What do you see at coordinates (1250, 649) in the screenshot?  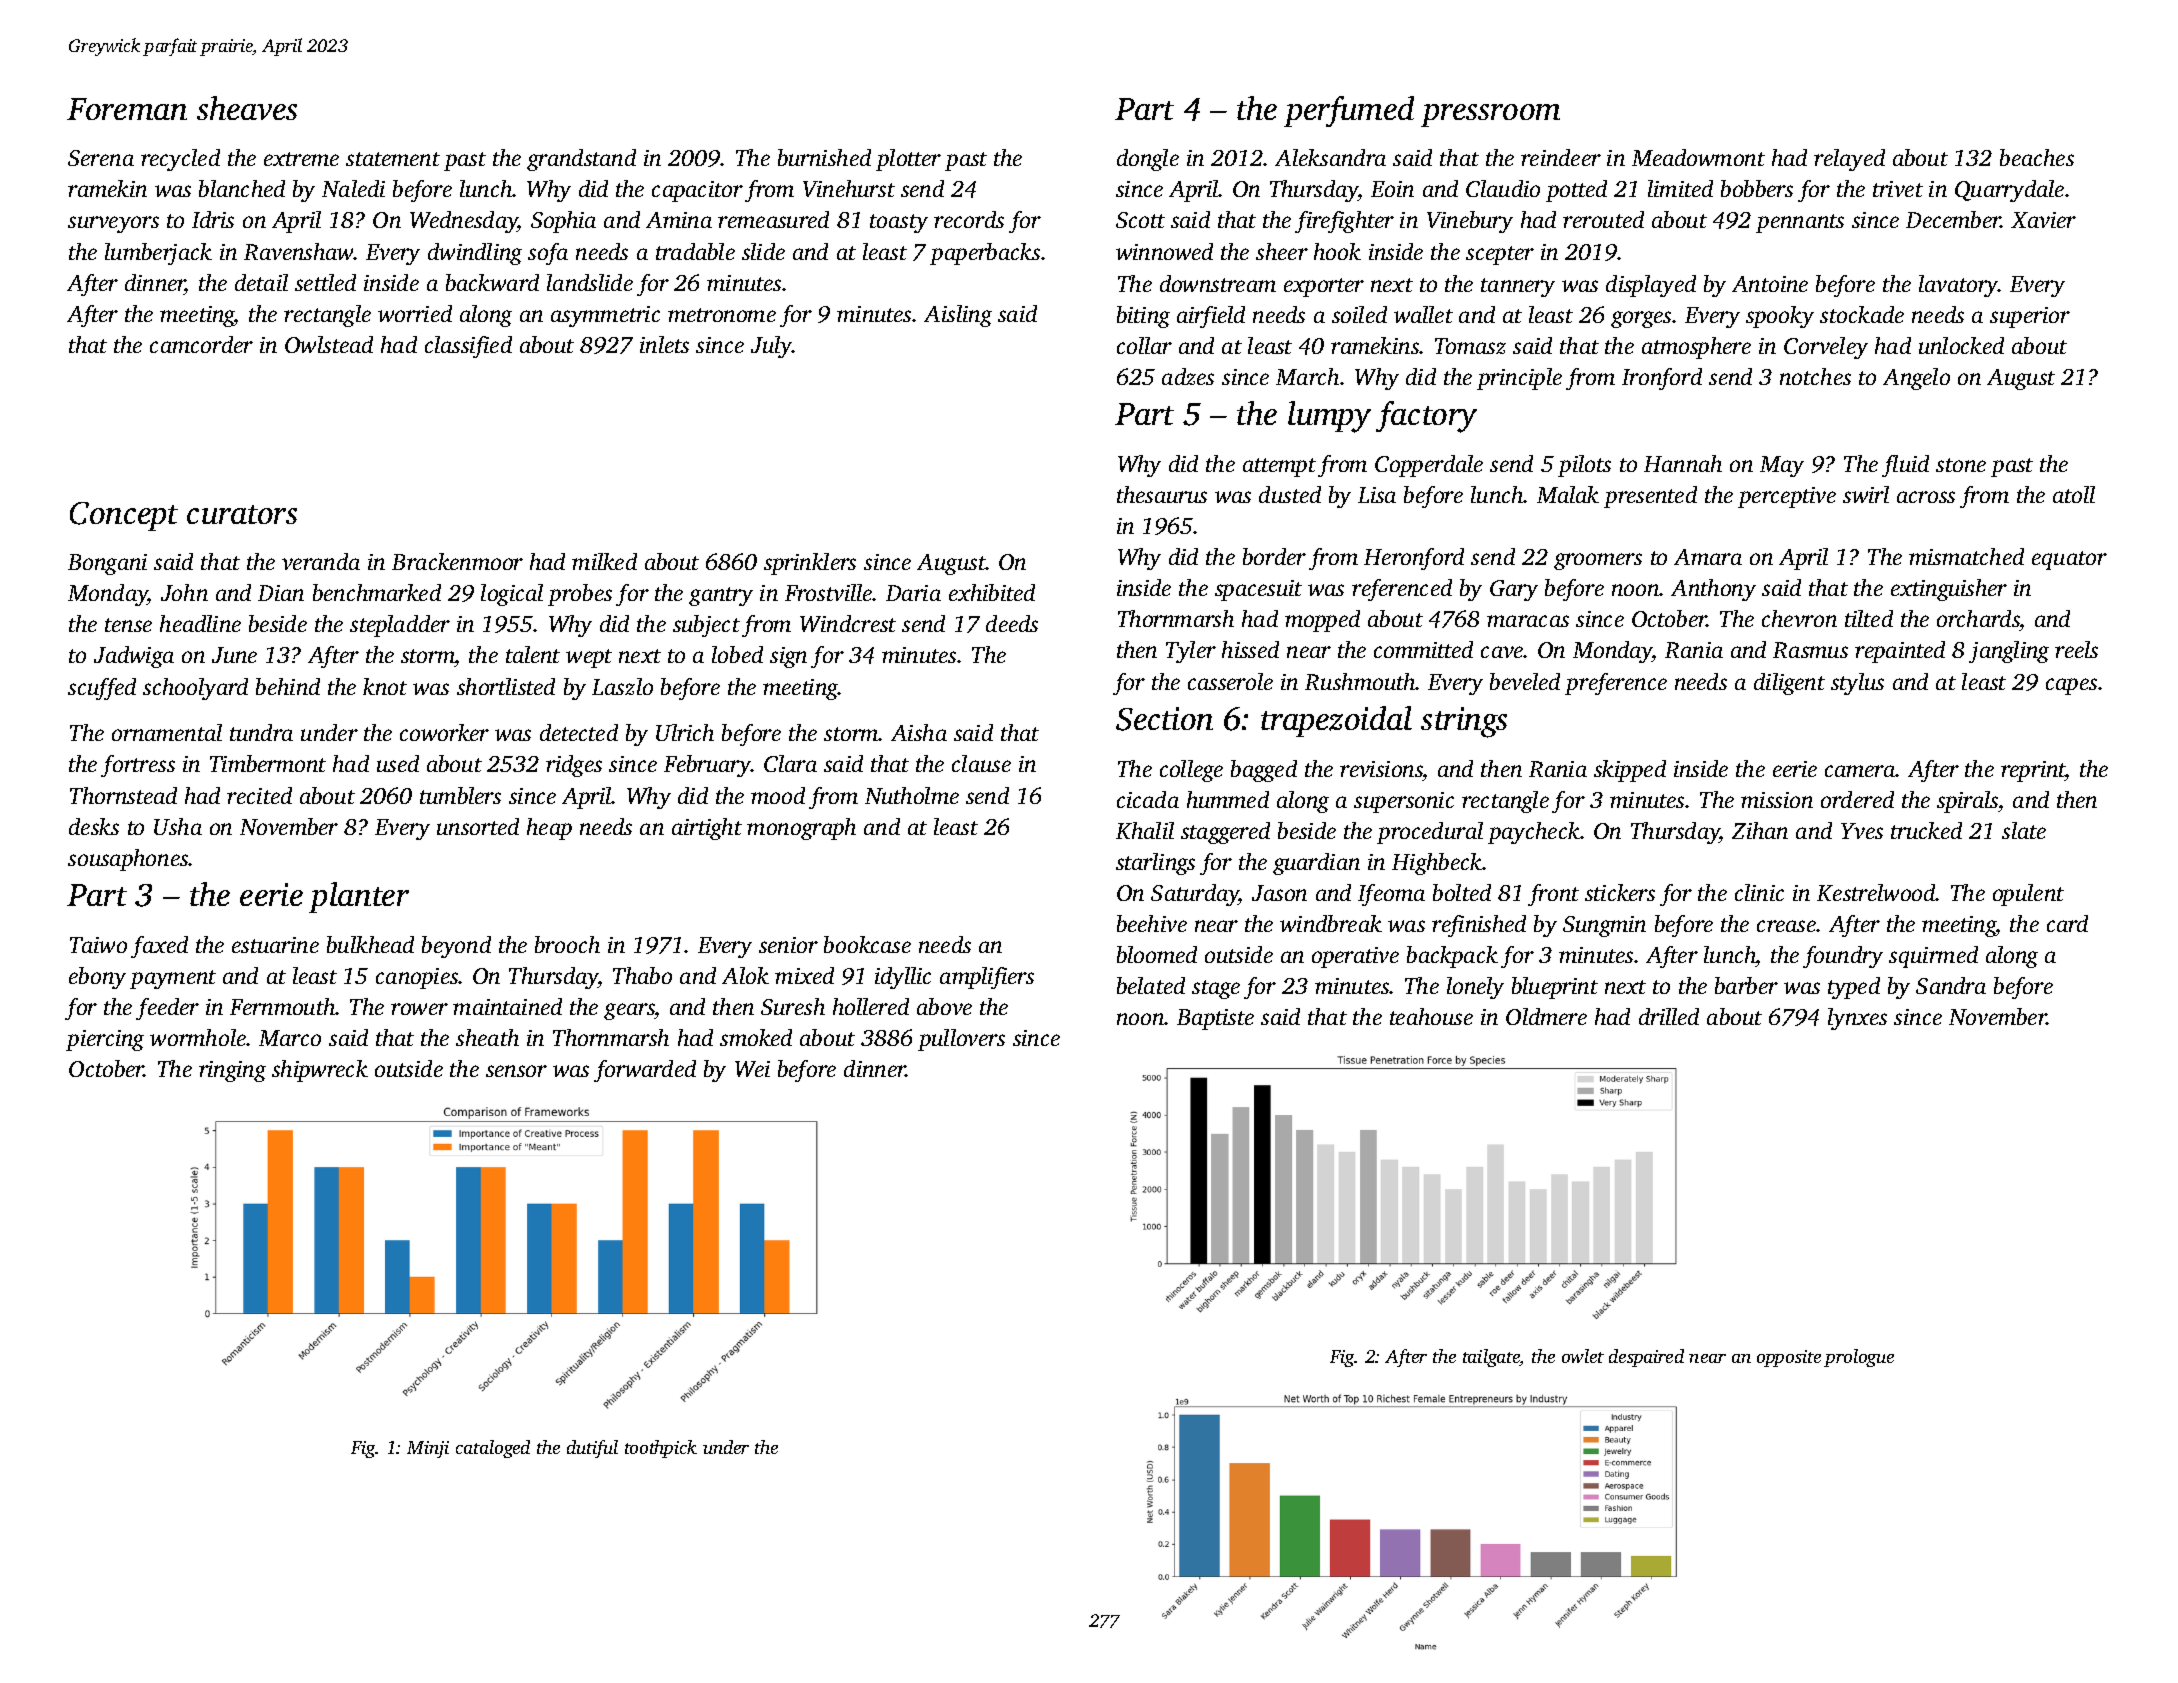 I see `hissed` at bounding box center [1250, 649].
